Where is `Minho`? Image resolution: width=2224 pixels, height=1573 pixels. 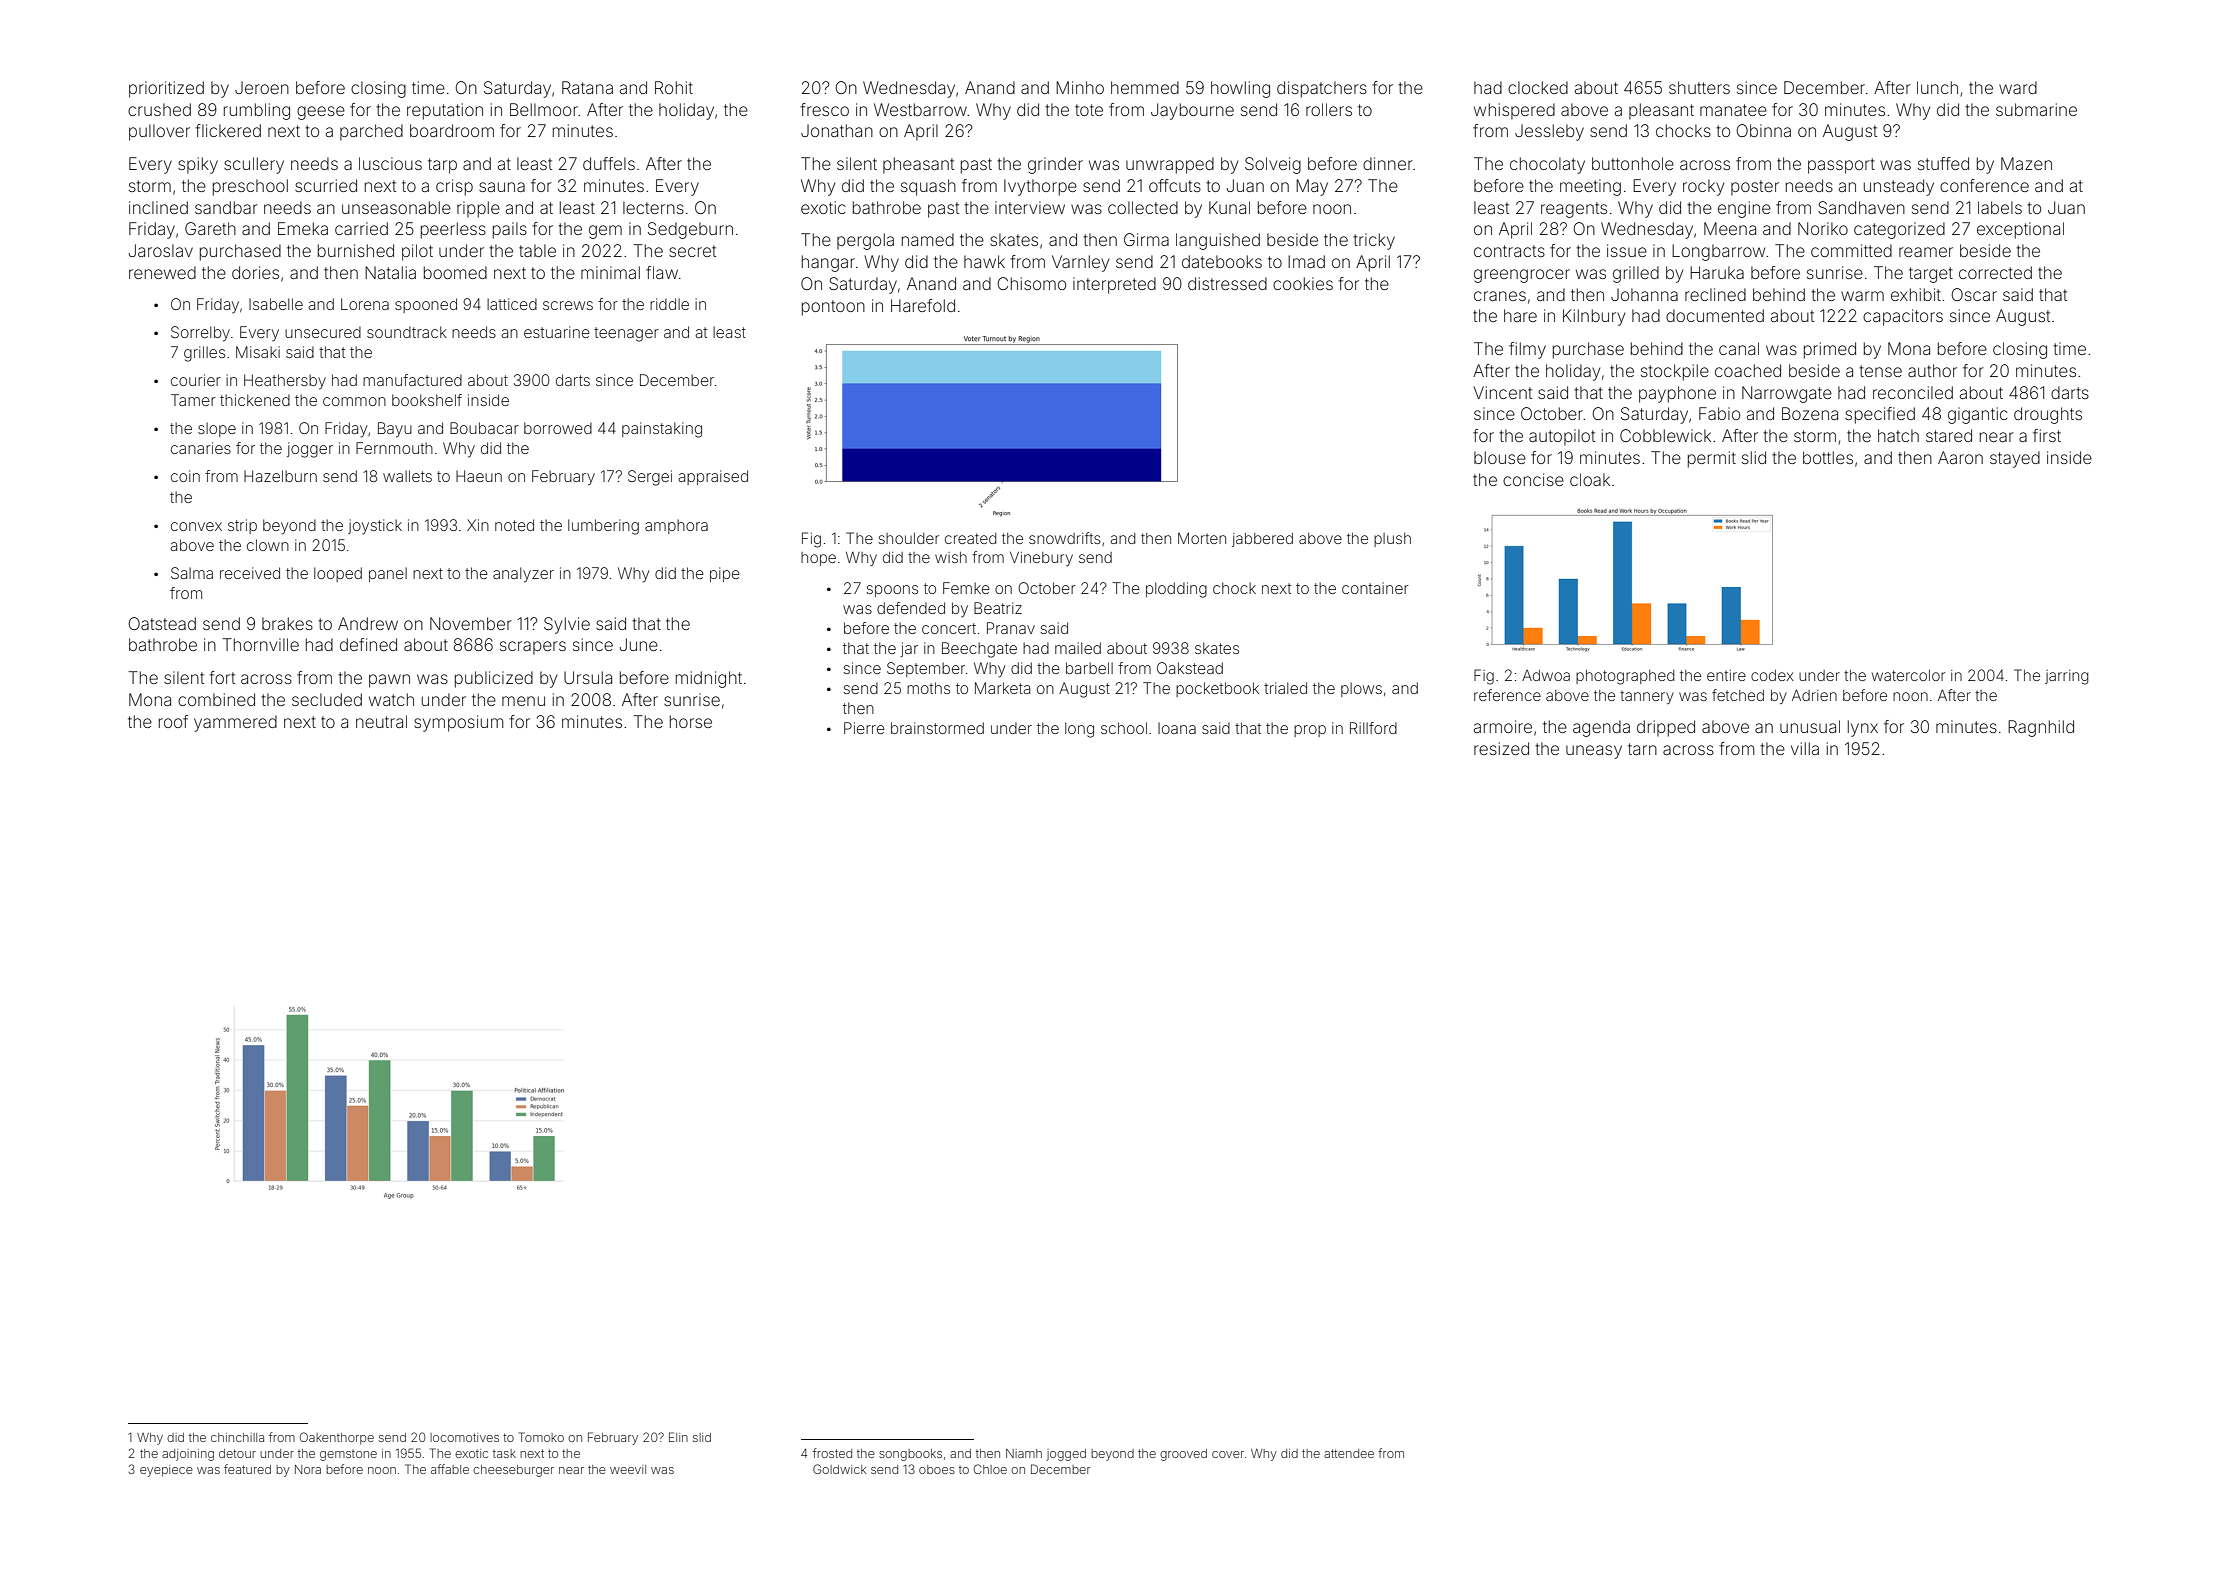
Minho is located at coordinates (1080, 87).
